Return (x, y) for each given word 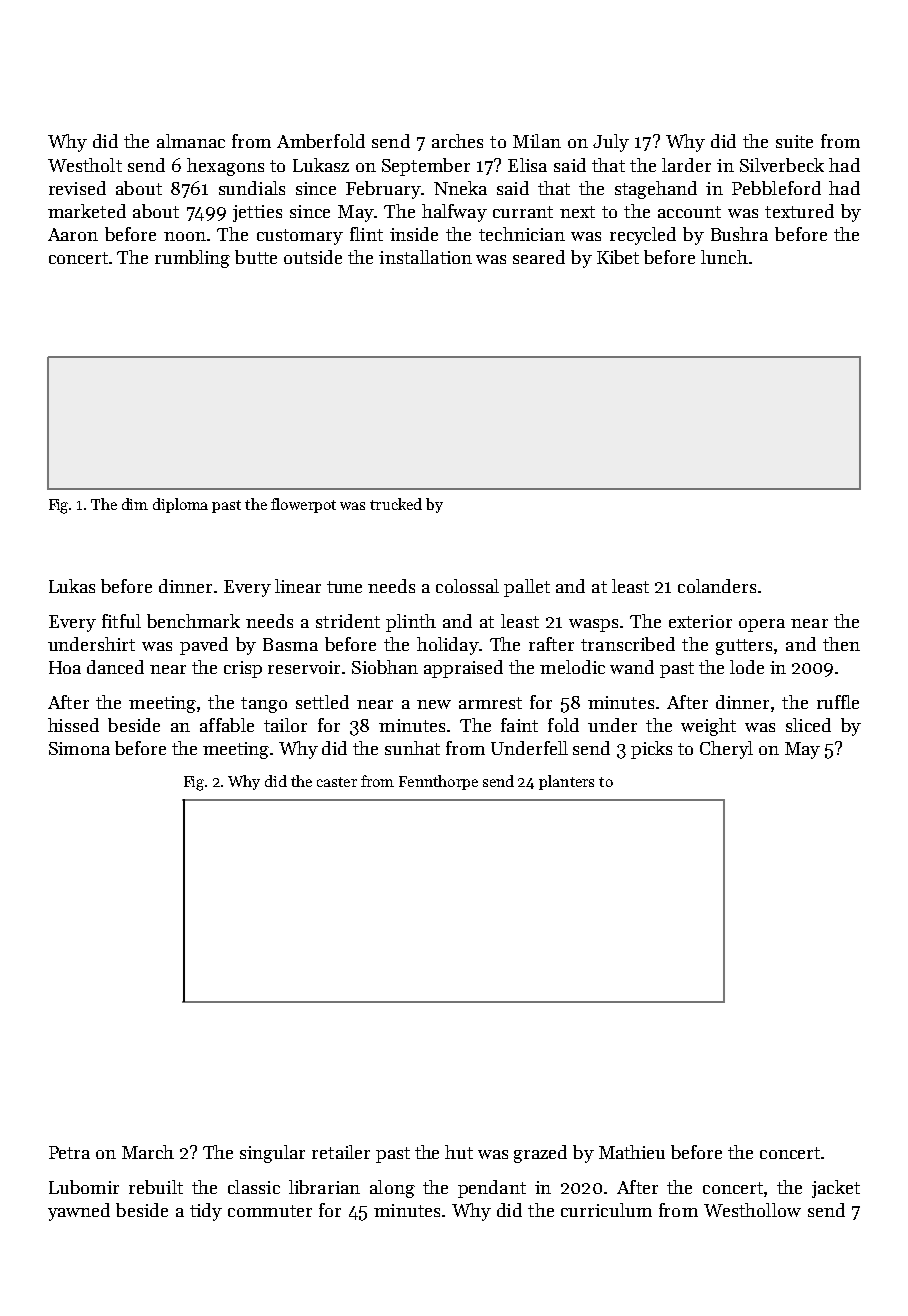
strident (348, 621)
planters (566, 782)
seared (539, 257)
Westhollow (752, 1210)
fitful (121, 621)
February (383, 190)
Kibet (618, 257)
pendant (492, 1189)
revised (77, 188)
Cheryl (726, 750)
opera (762, 625)
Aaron (73, 234)
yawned (79, 1212)
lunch (724, 257)
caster (337, 782)
